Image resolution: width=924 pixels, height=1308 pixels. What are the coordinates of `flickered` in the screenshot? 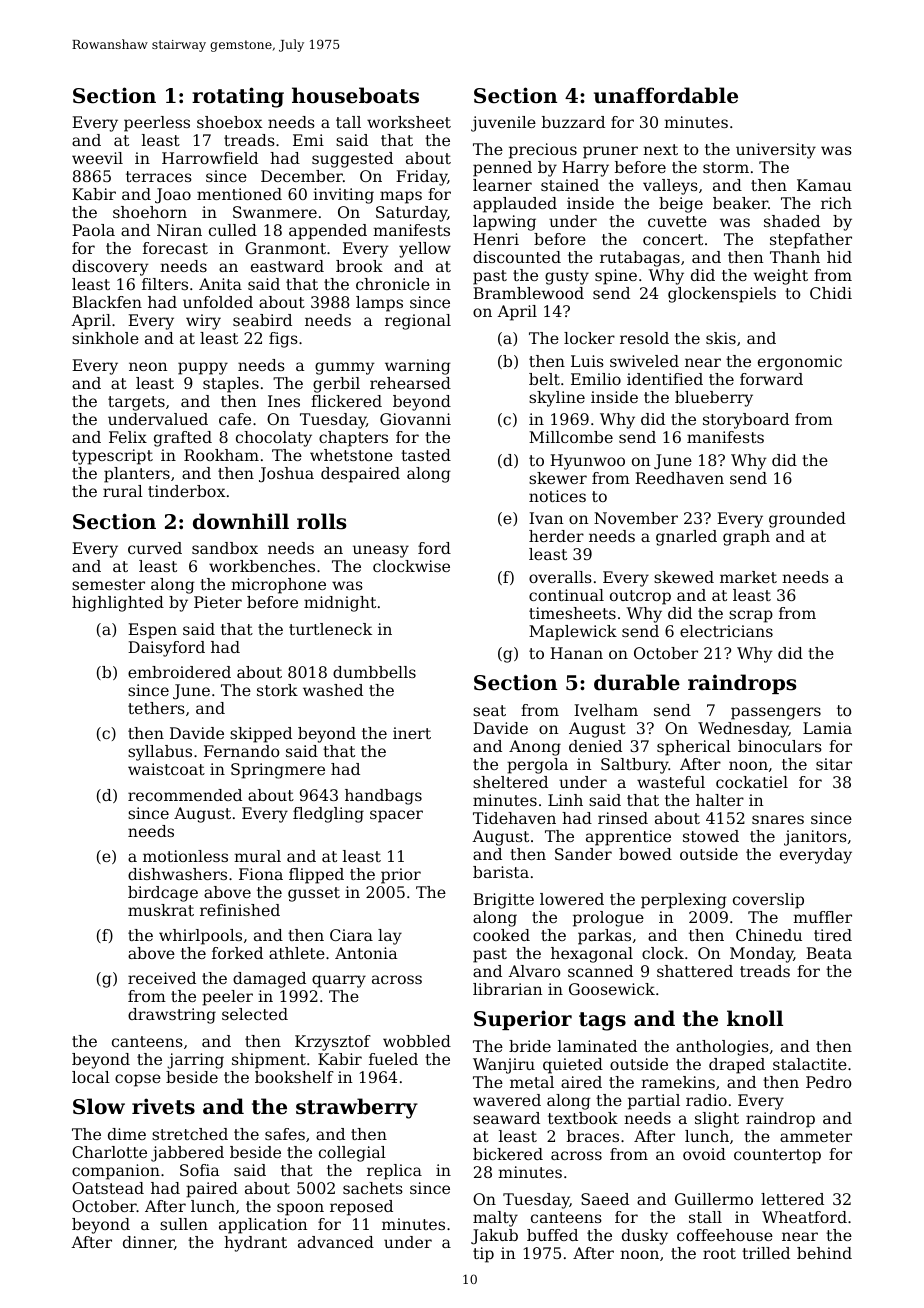 It's located at (346, 401).
